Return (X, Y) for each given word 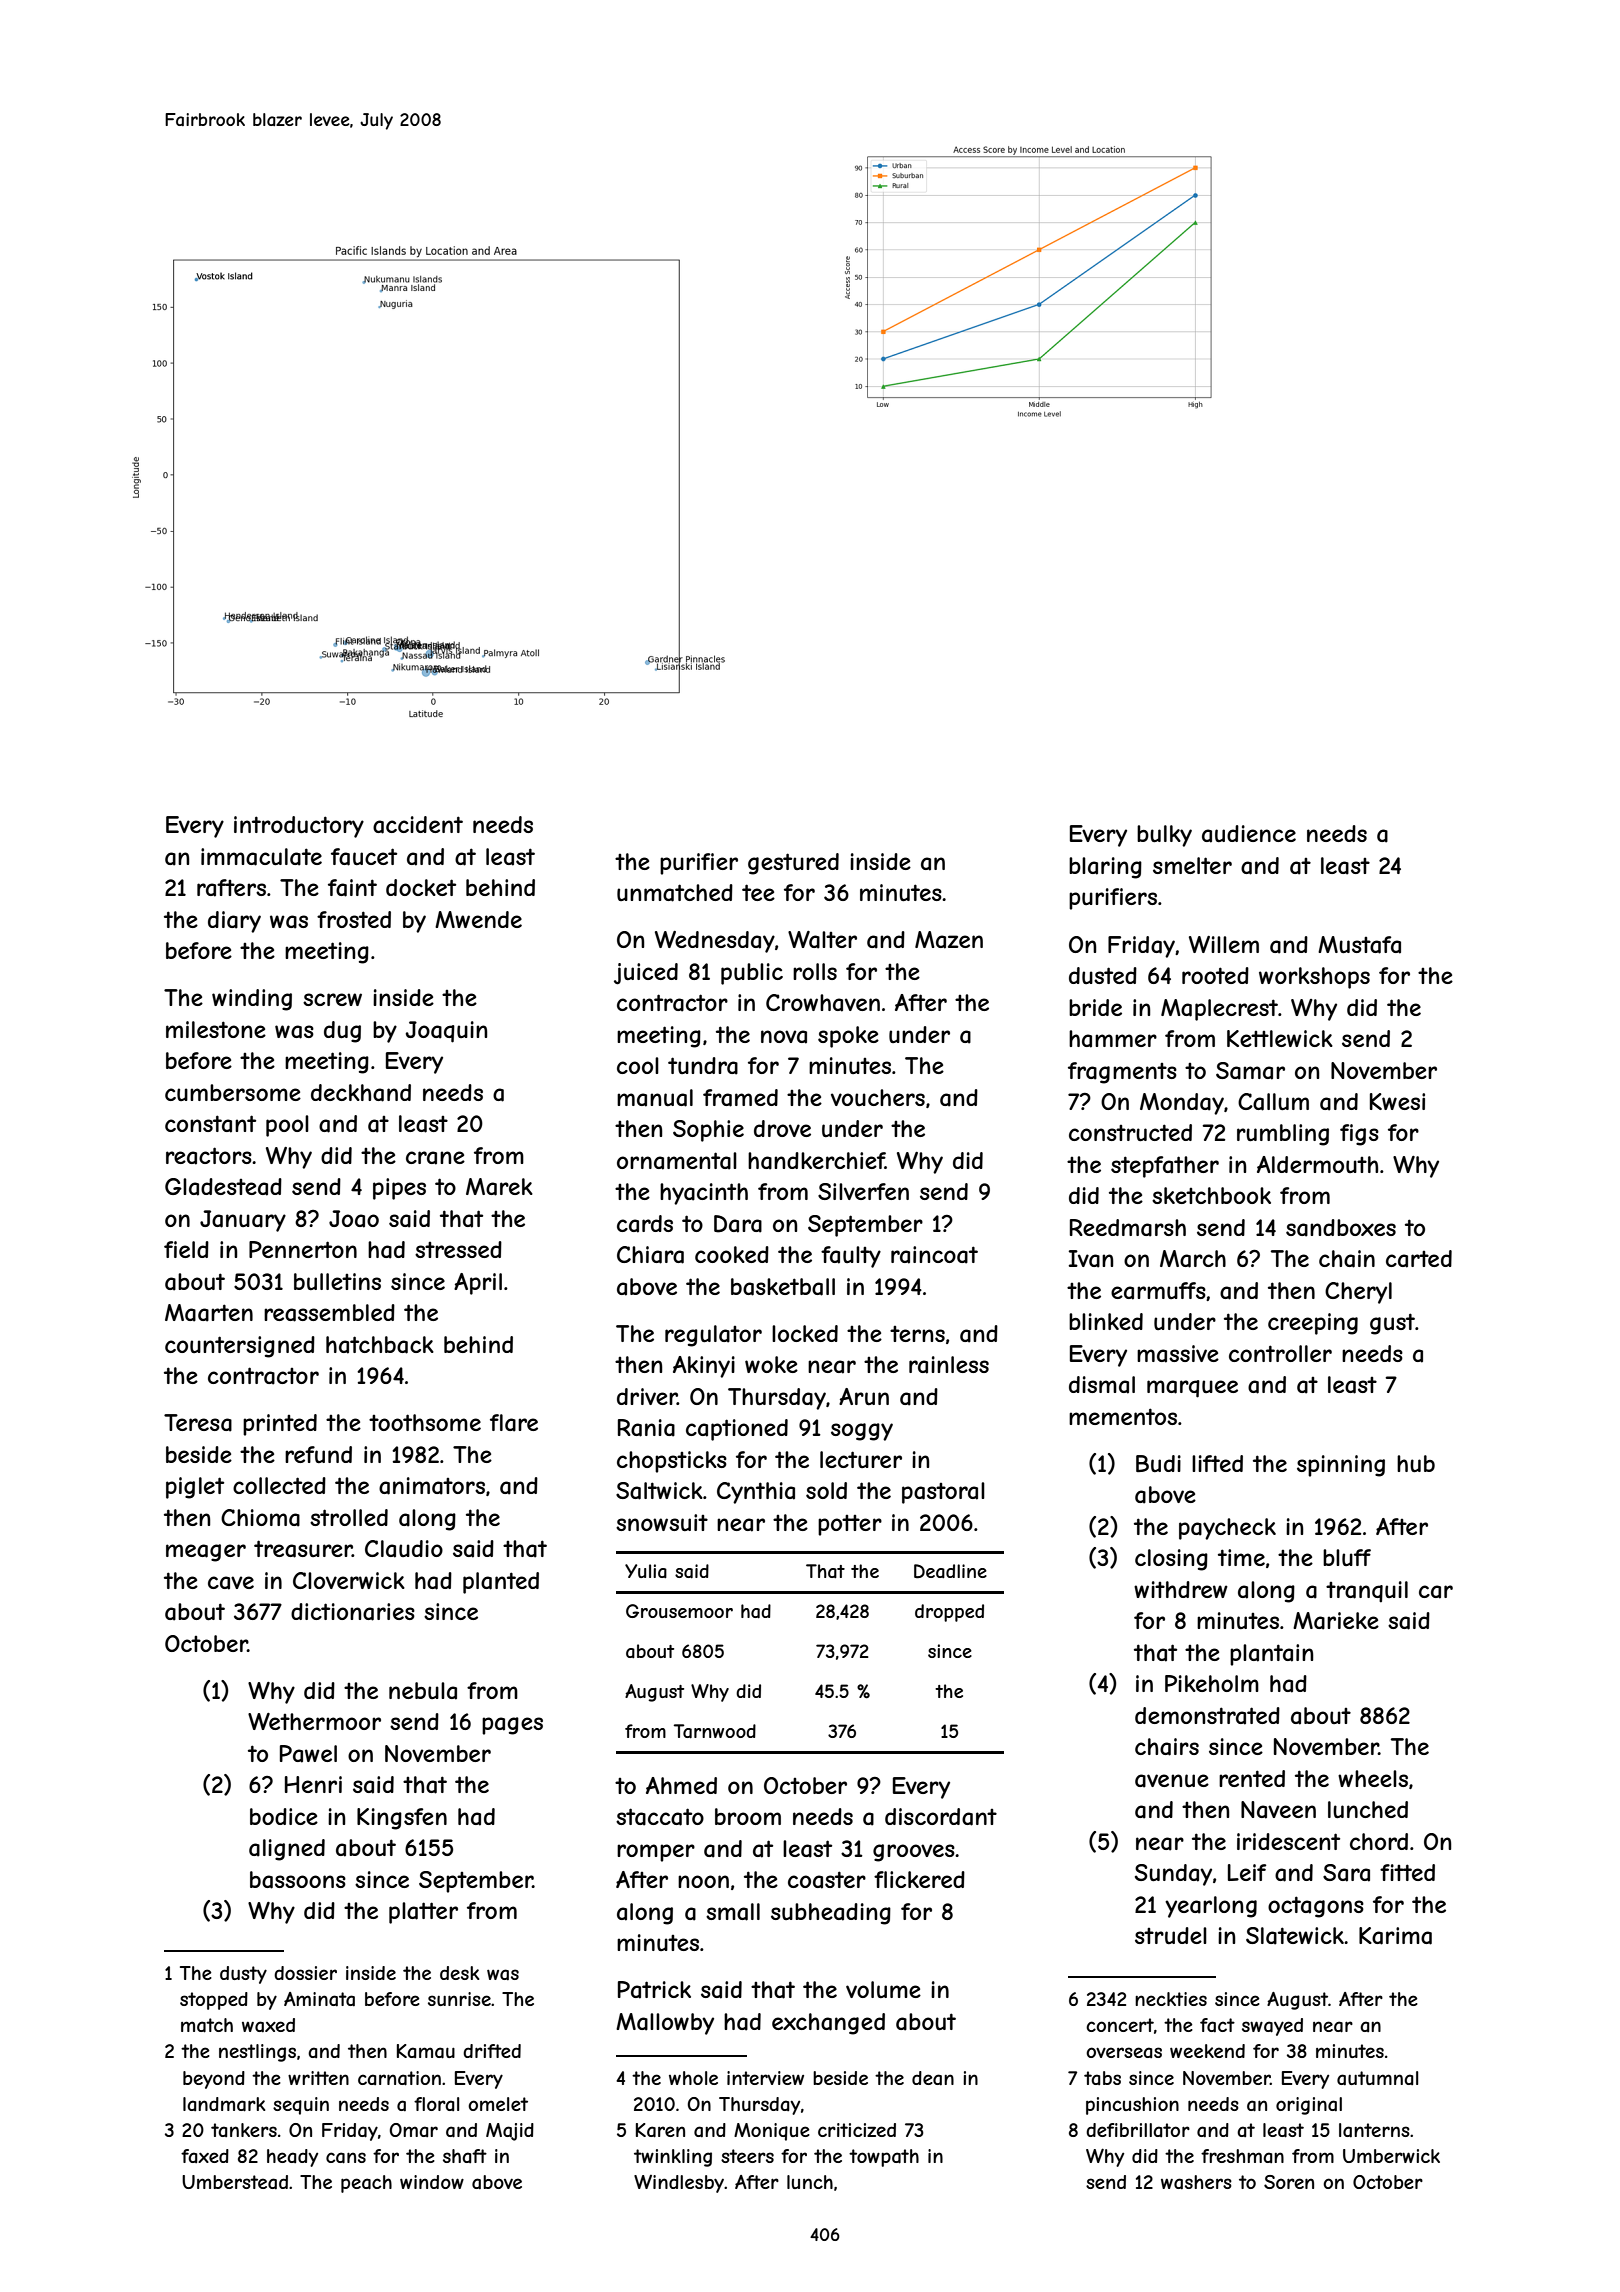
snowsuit (662, 1522)
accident (418, 825)
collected (279, 1485)
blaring (1105, 868)
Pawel (308, 1754)
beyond (214, 2080)
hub (1416, 1463)
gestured (793, 864)
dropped (949, 1613)
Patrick (654, 1990)
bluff (1347, 1557)
